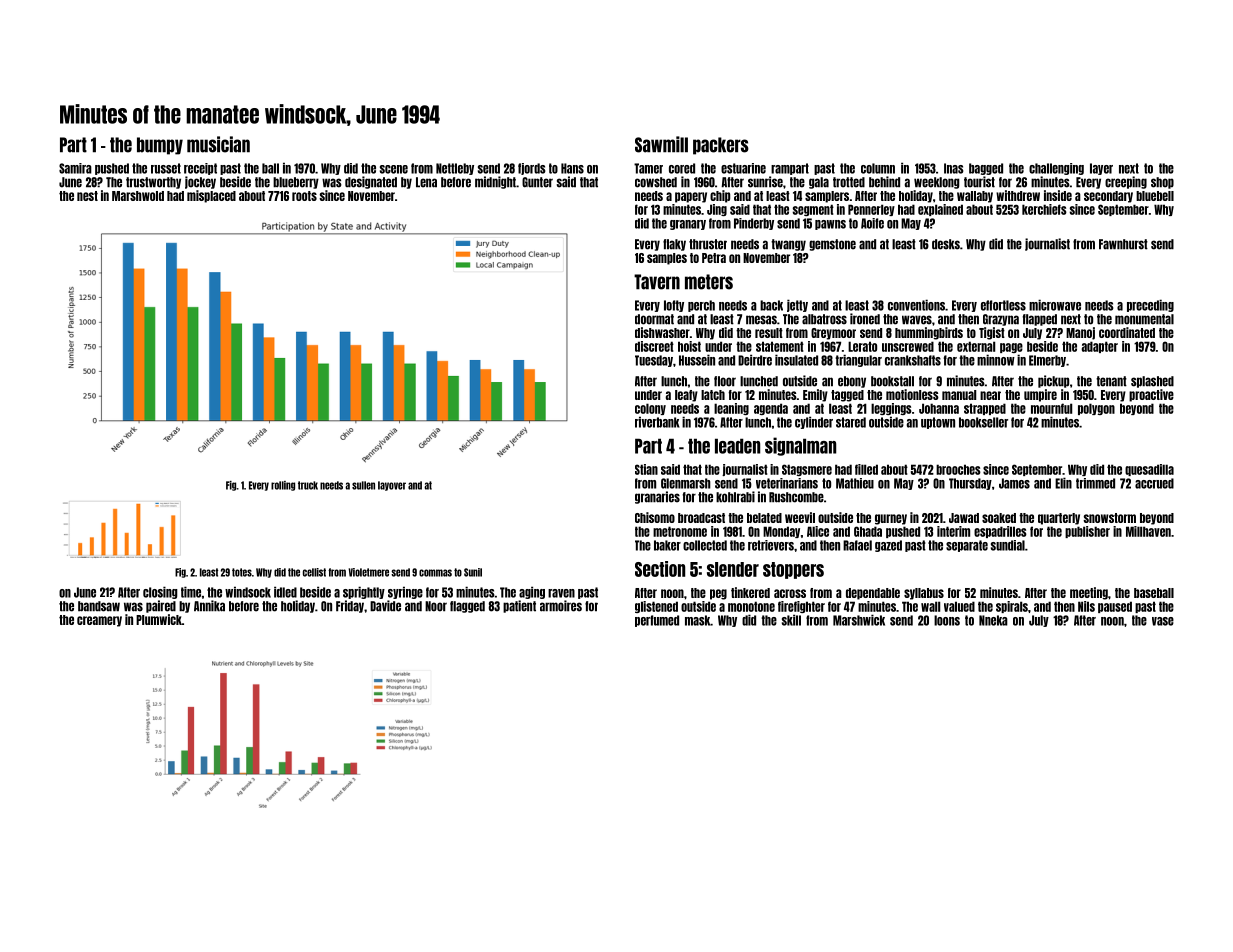  What do you see at coordinates (964, 518) in the screenshot?
I see `Jawad` at bounding box center [964, 518].
